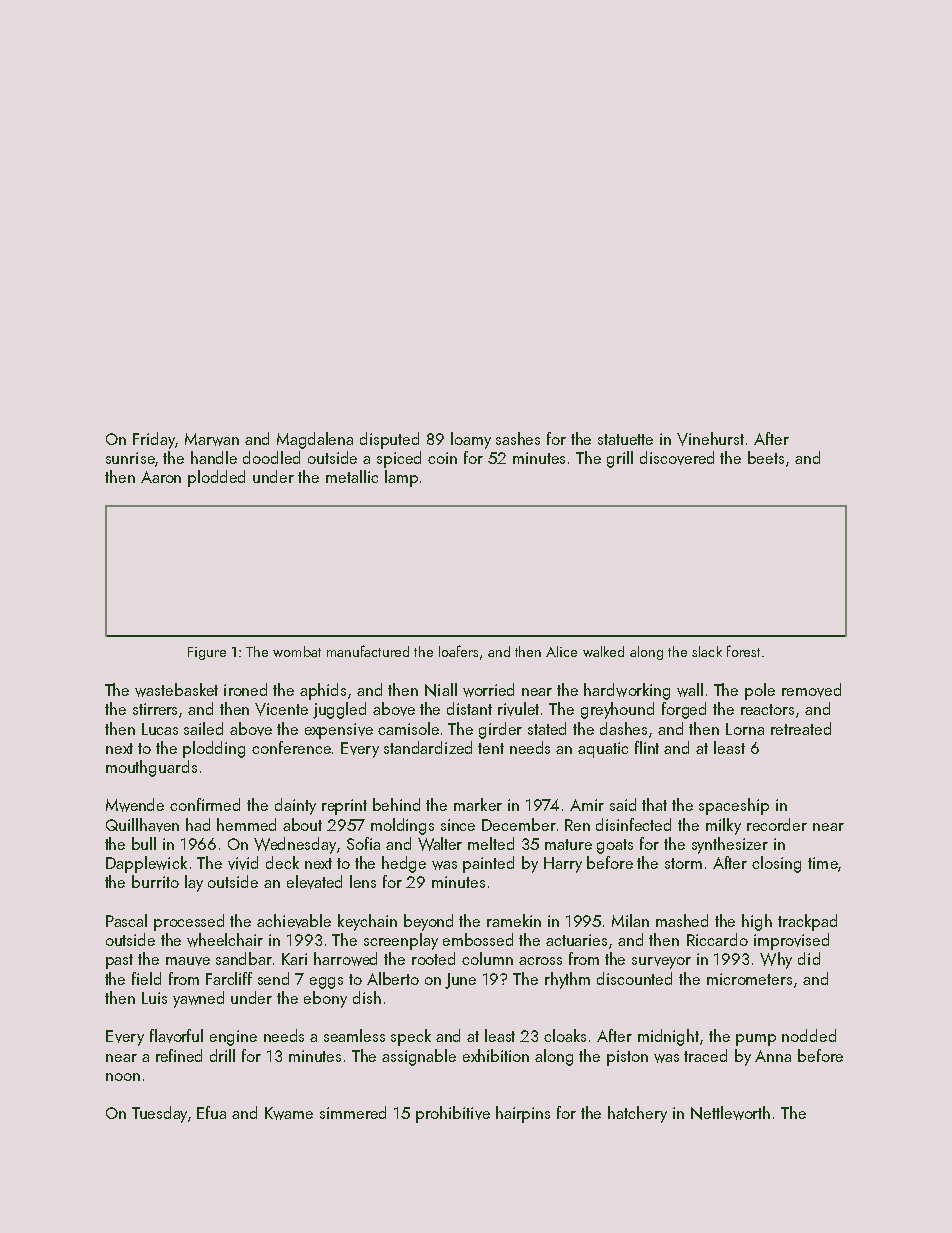  Describe the element at coordinates (630, 920) in the screenshot. I see `Milan` at that location.
